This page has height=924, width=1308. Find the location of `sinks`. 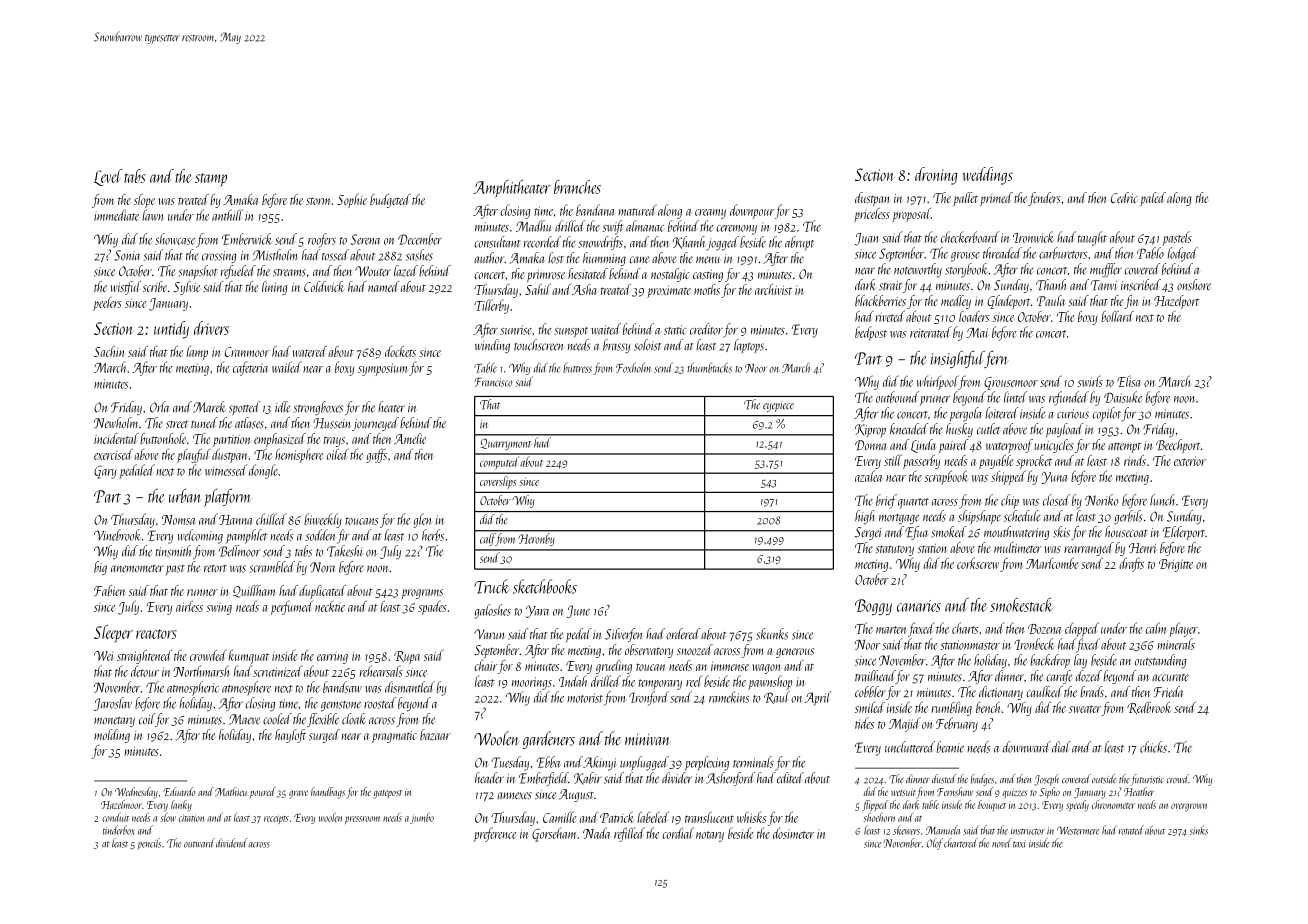

sinks is located at coordinates (1199, 830).
